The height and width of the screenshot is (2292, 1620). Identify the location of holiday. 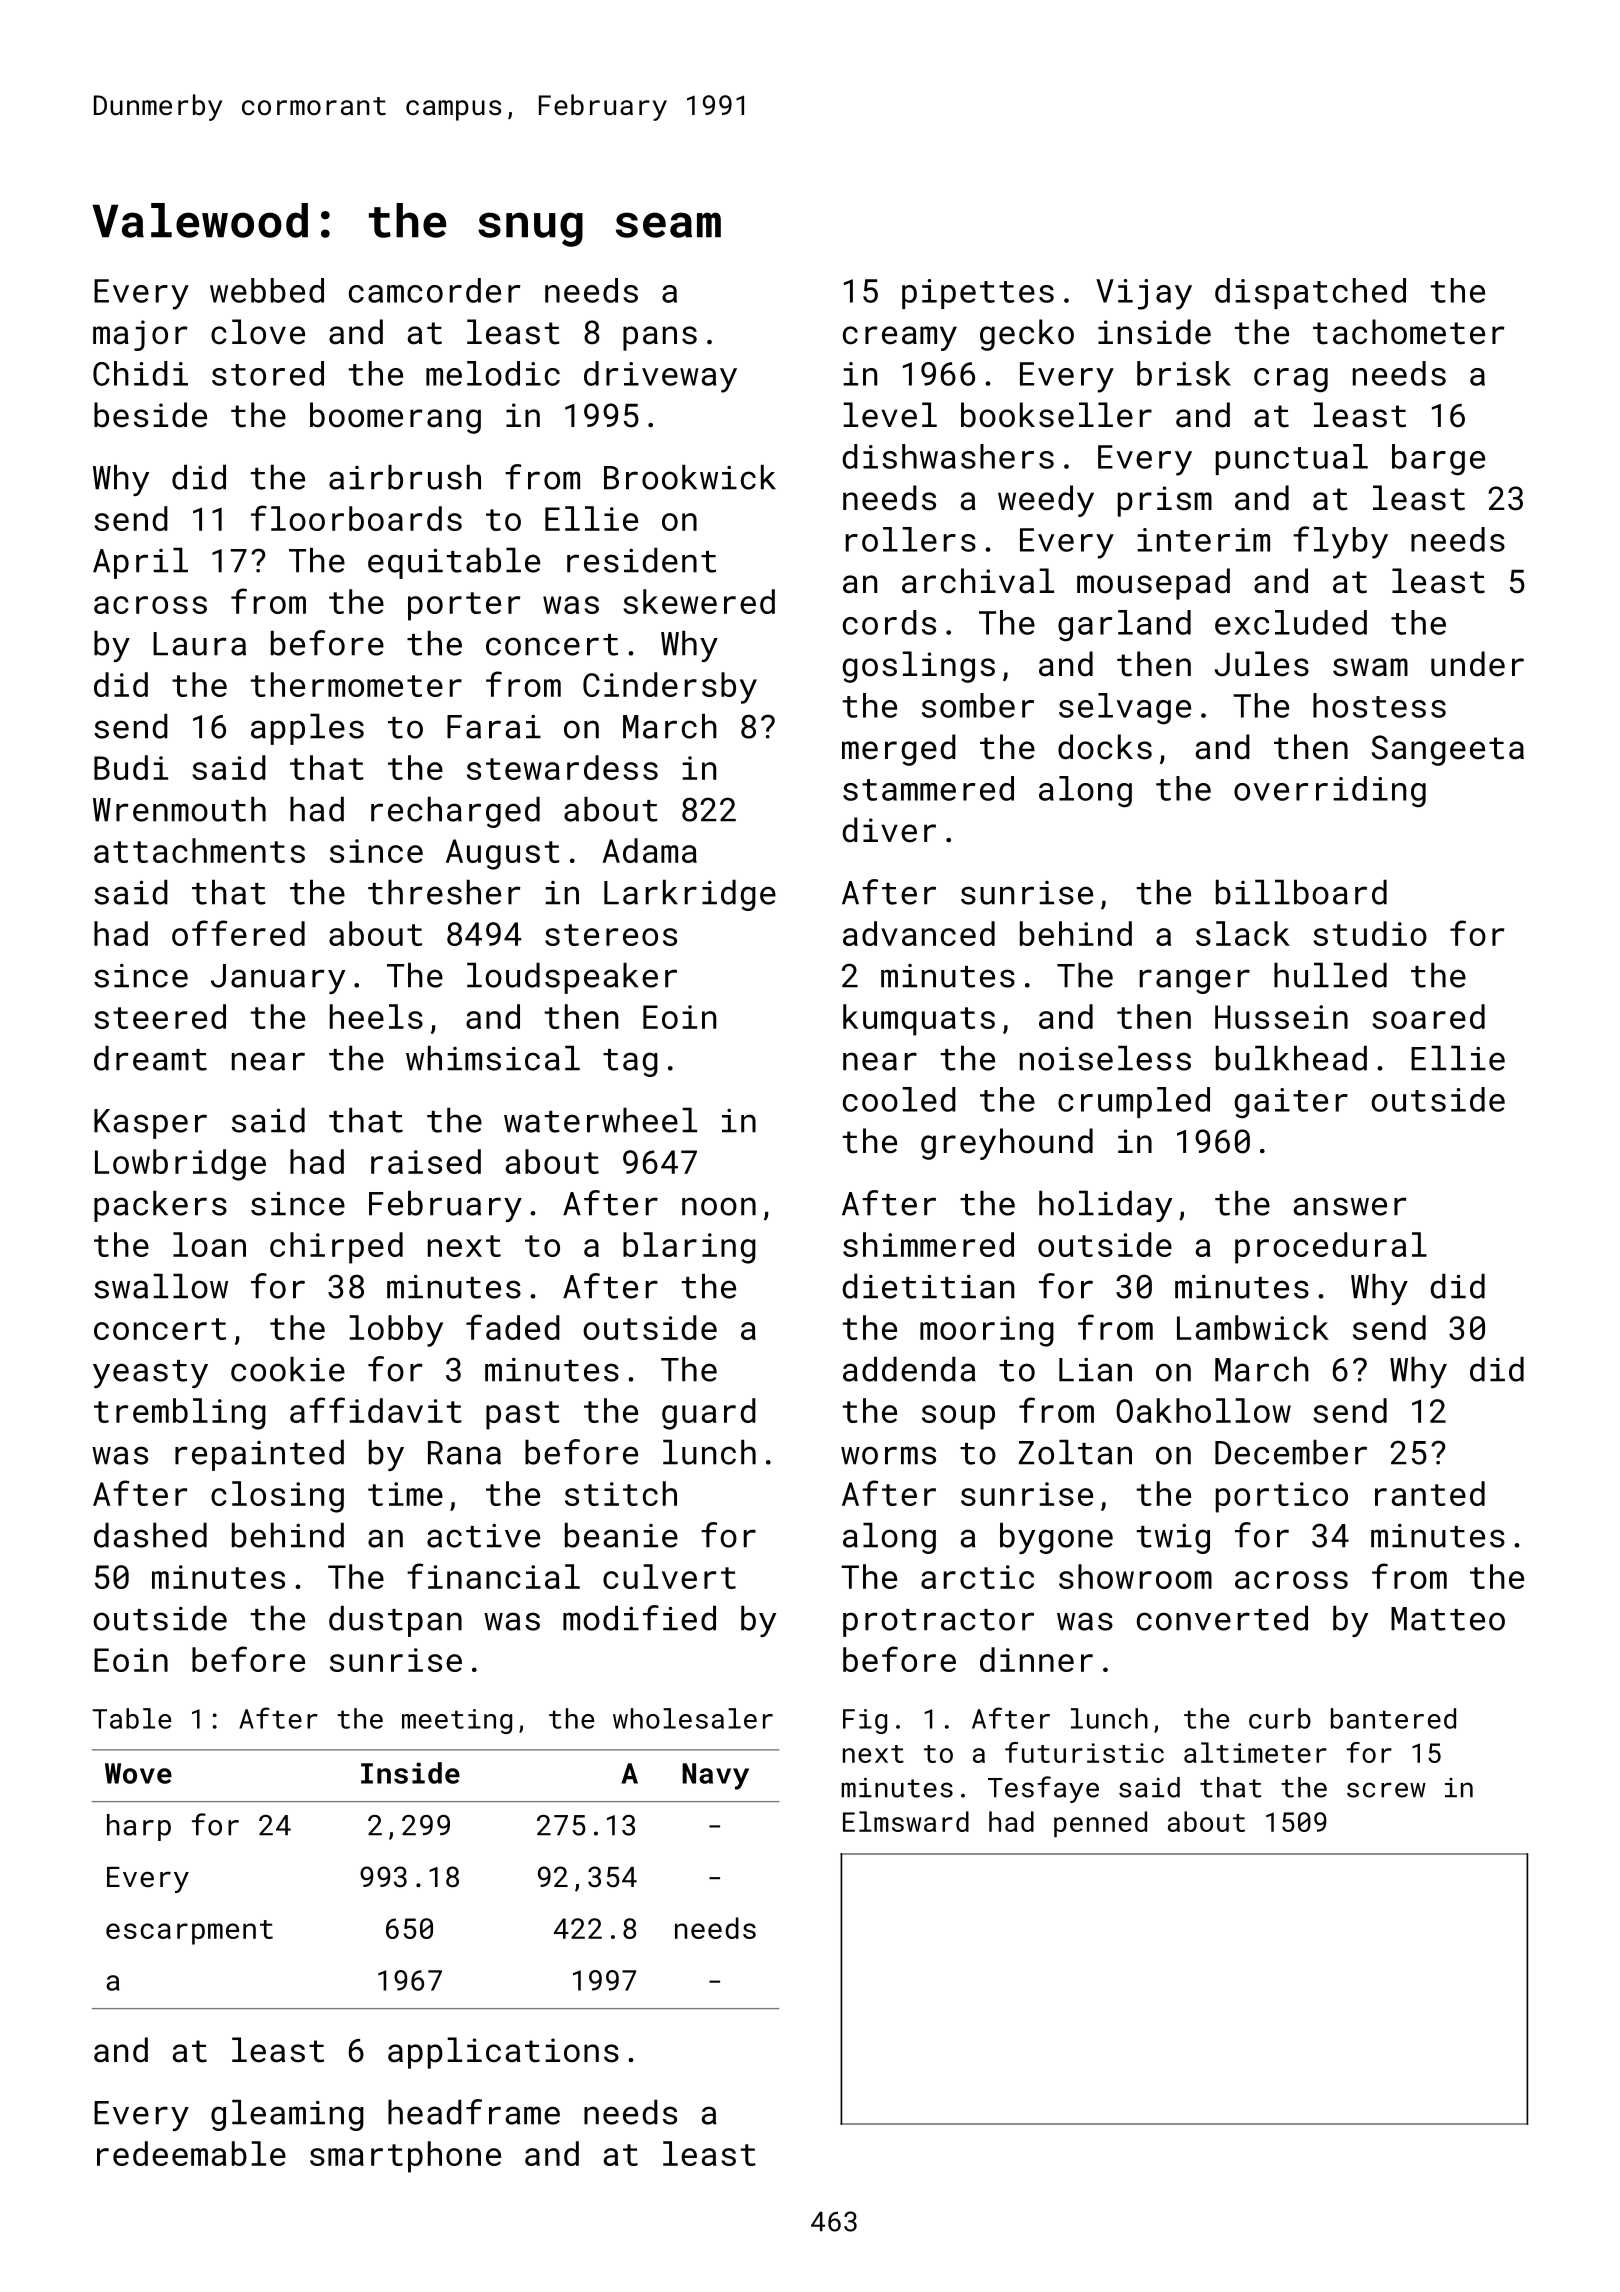
(1105, 1206).
